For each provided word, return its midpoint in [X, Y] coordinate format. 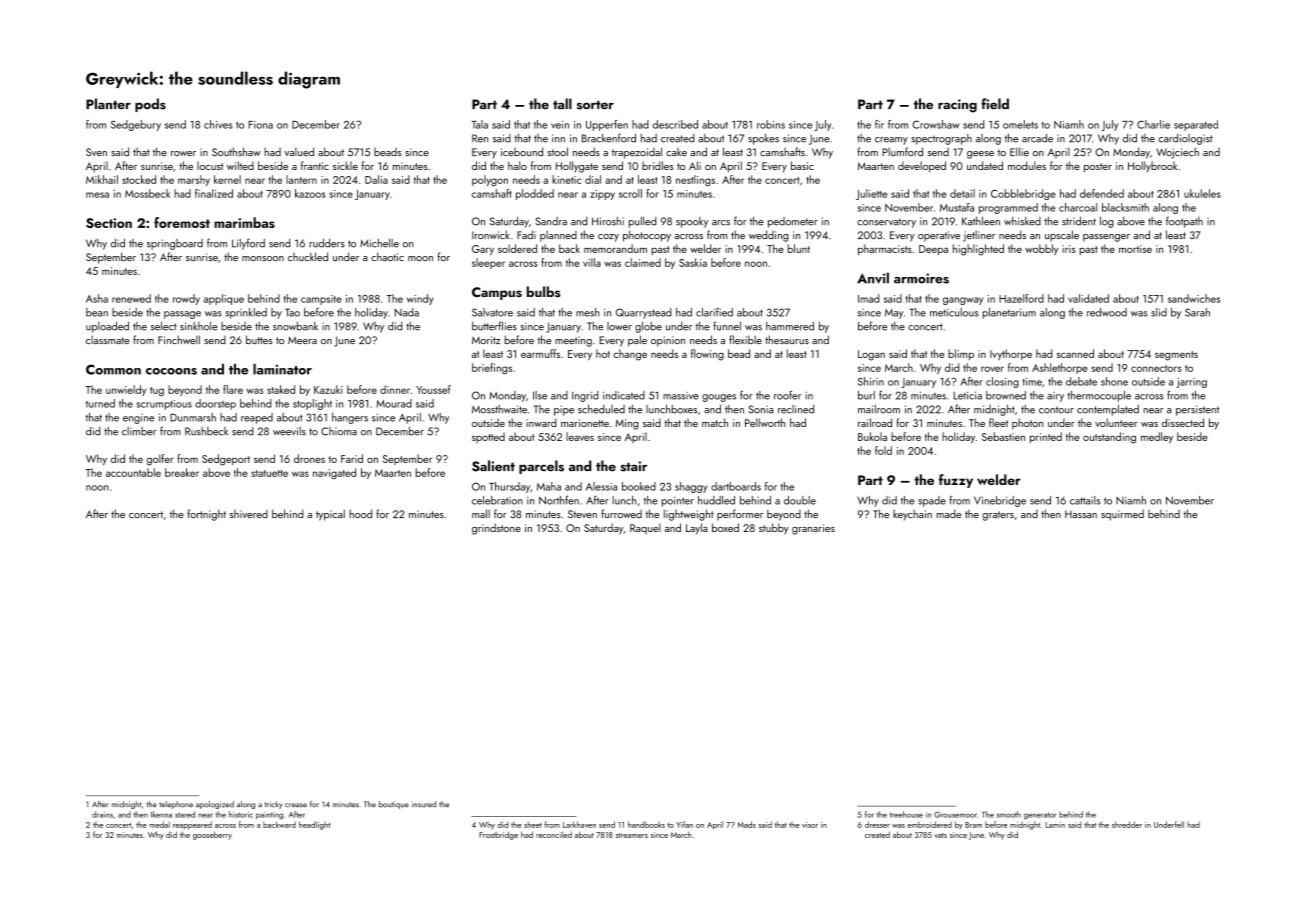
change [630, 355]
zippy [602, 195]
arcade [1037, 138]
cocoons [171, 371]
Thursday [509, 487]
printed [1046, 437]
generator [1040, 816]
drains [102, 814]
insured [424, 804]
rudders [327, 243]
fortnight [206, 515]
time [1032, 382]
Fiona [260, 125]
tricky [273, 805]
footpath [1184, 222]
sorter [595, 105]
